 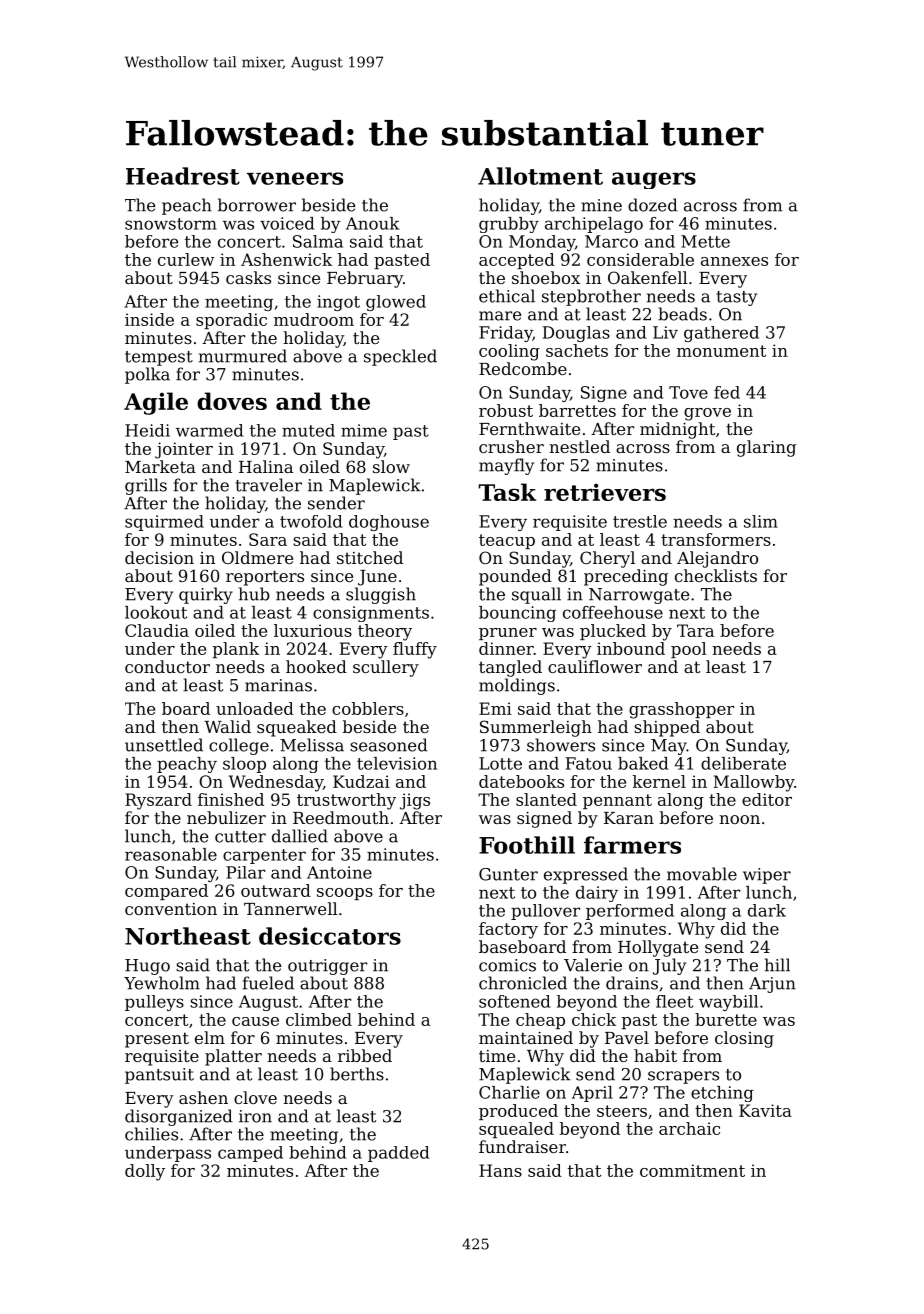 What do you see at coordinates (313, 630) in the image?
I see `luxurious` at bounding box center [313, 630].
